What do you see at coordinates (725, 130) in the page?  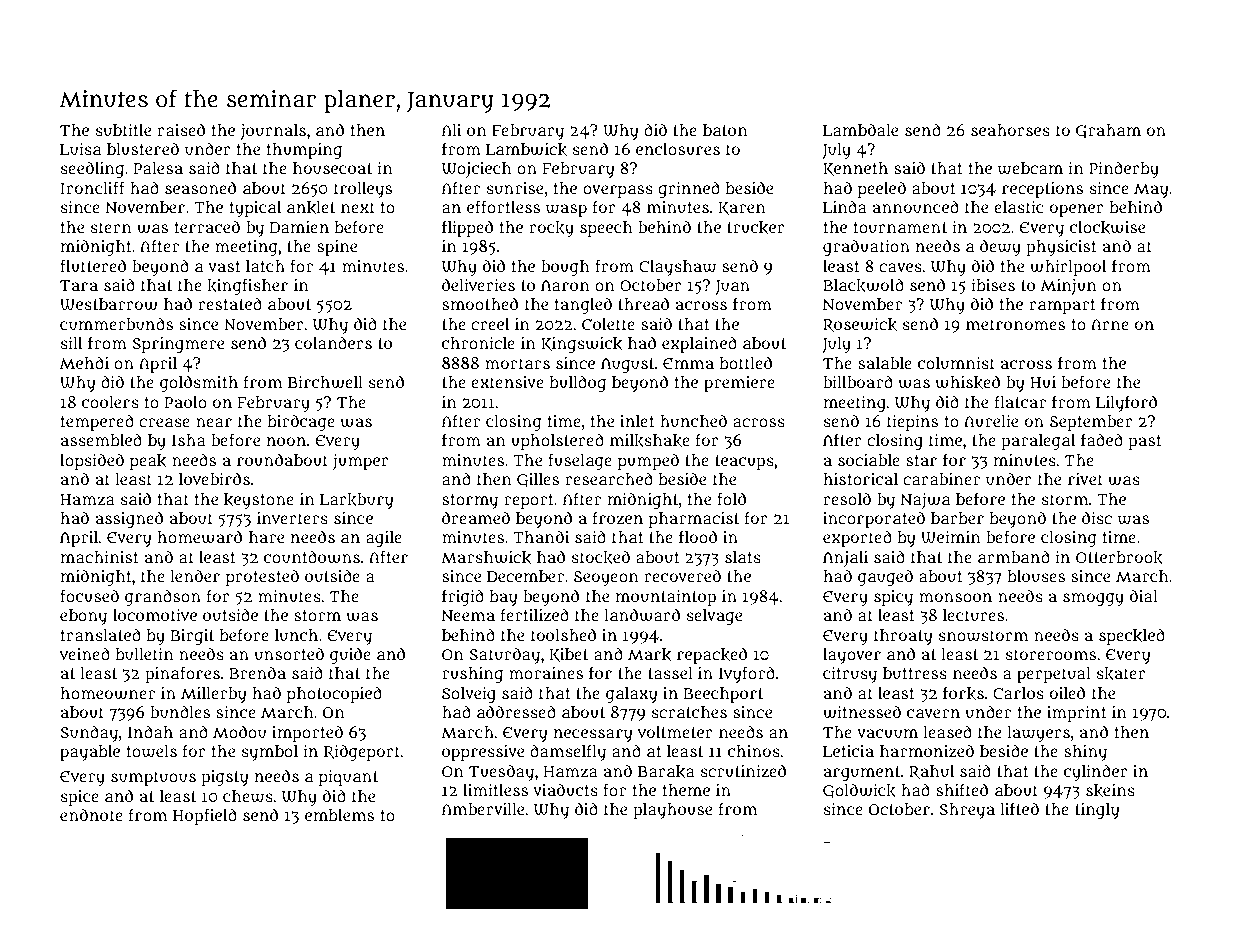 I see `baton` at bounding box center [725, 130].
